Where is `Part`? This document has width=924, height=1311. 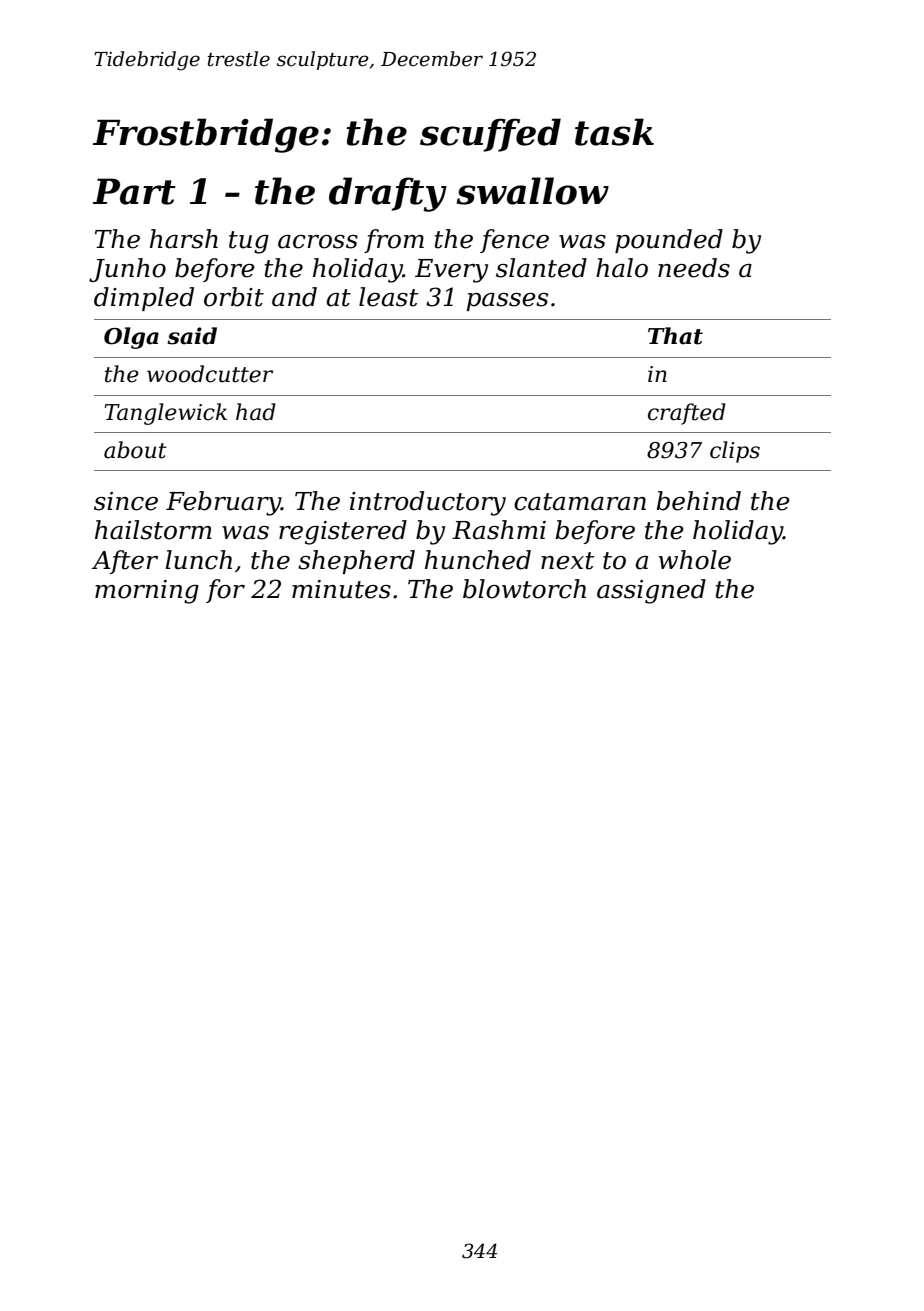 Part is located at coordinates (134, 191).
